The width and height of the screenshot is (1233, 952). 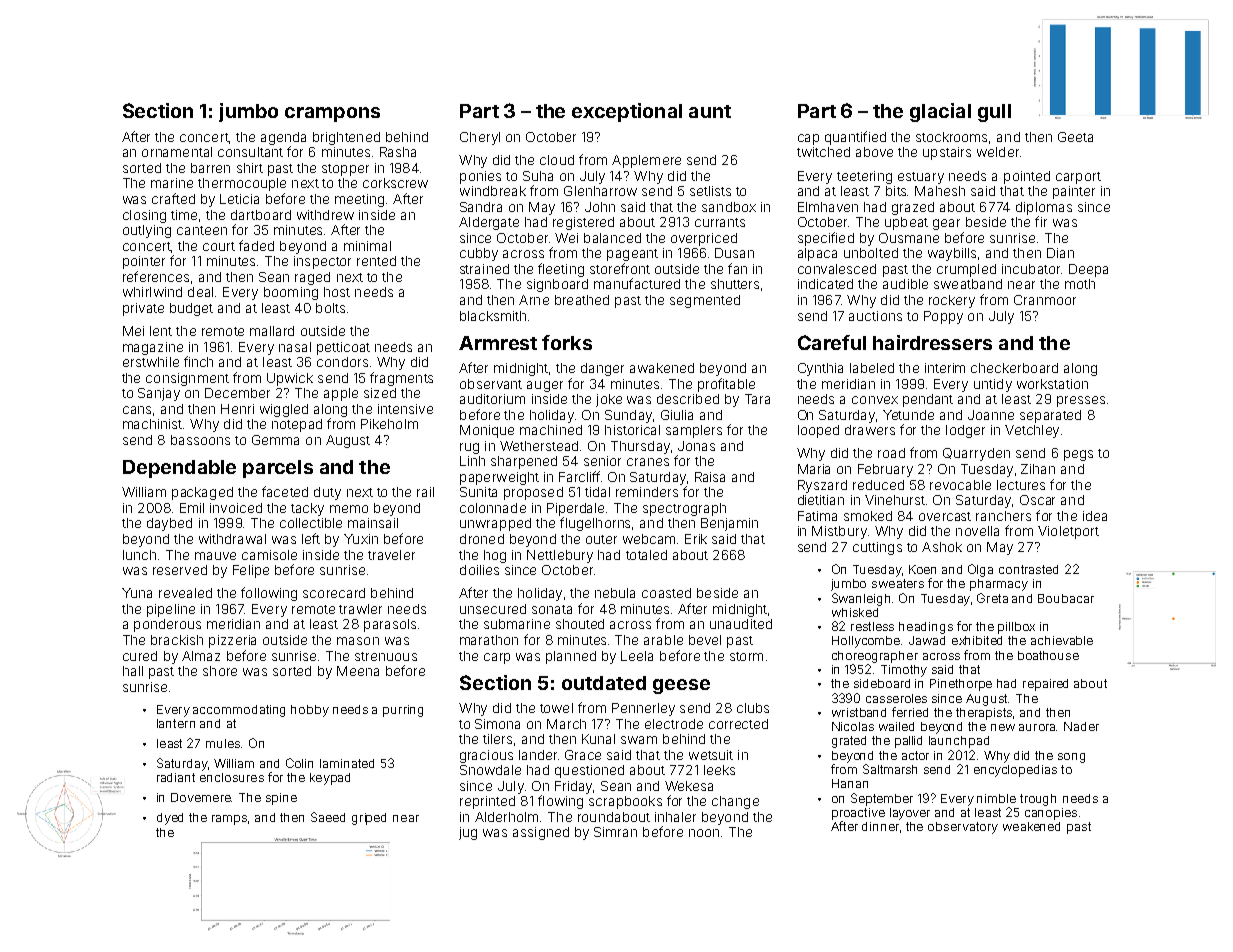 What do you see at coordinates (177, 152) in the screenshot?
I see `ornamental` at bounding box center [177, 152].
